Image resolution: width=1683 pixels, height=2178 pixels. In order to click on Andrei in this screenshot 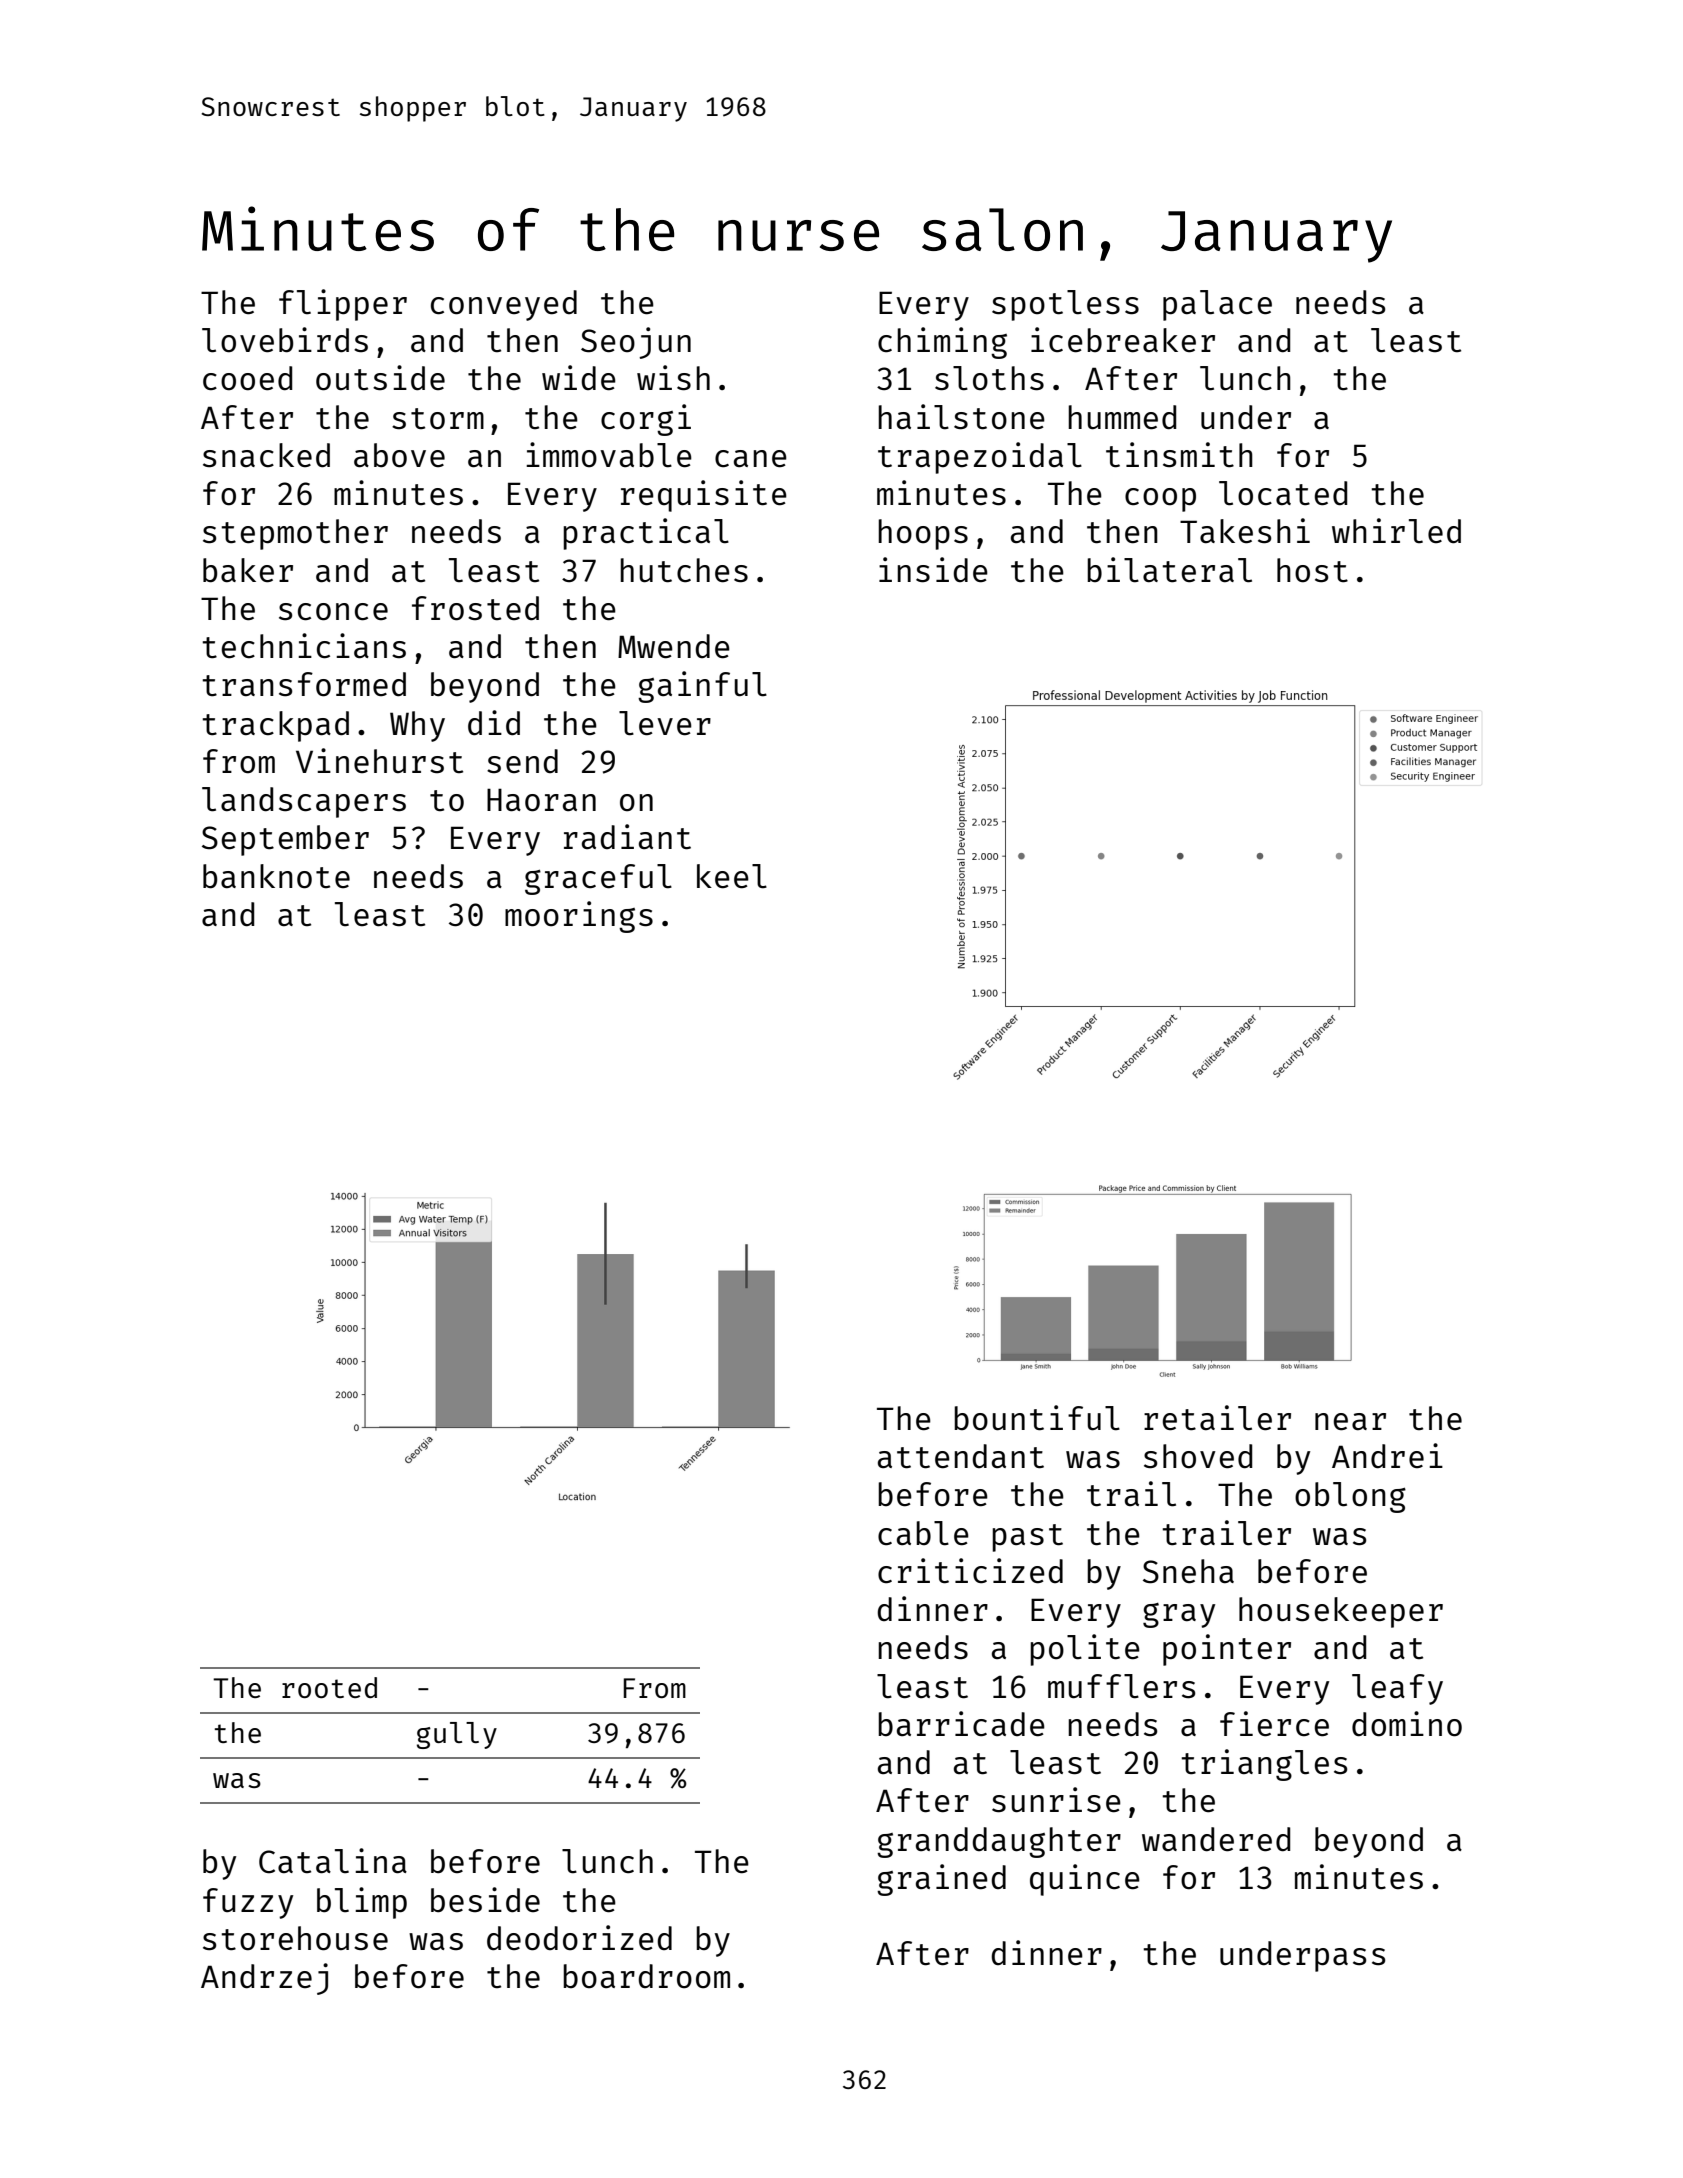, I will do `click(1387, 1456)`.
